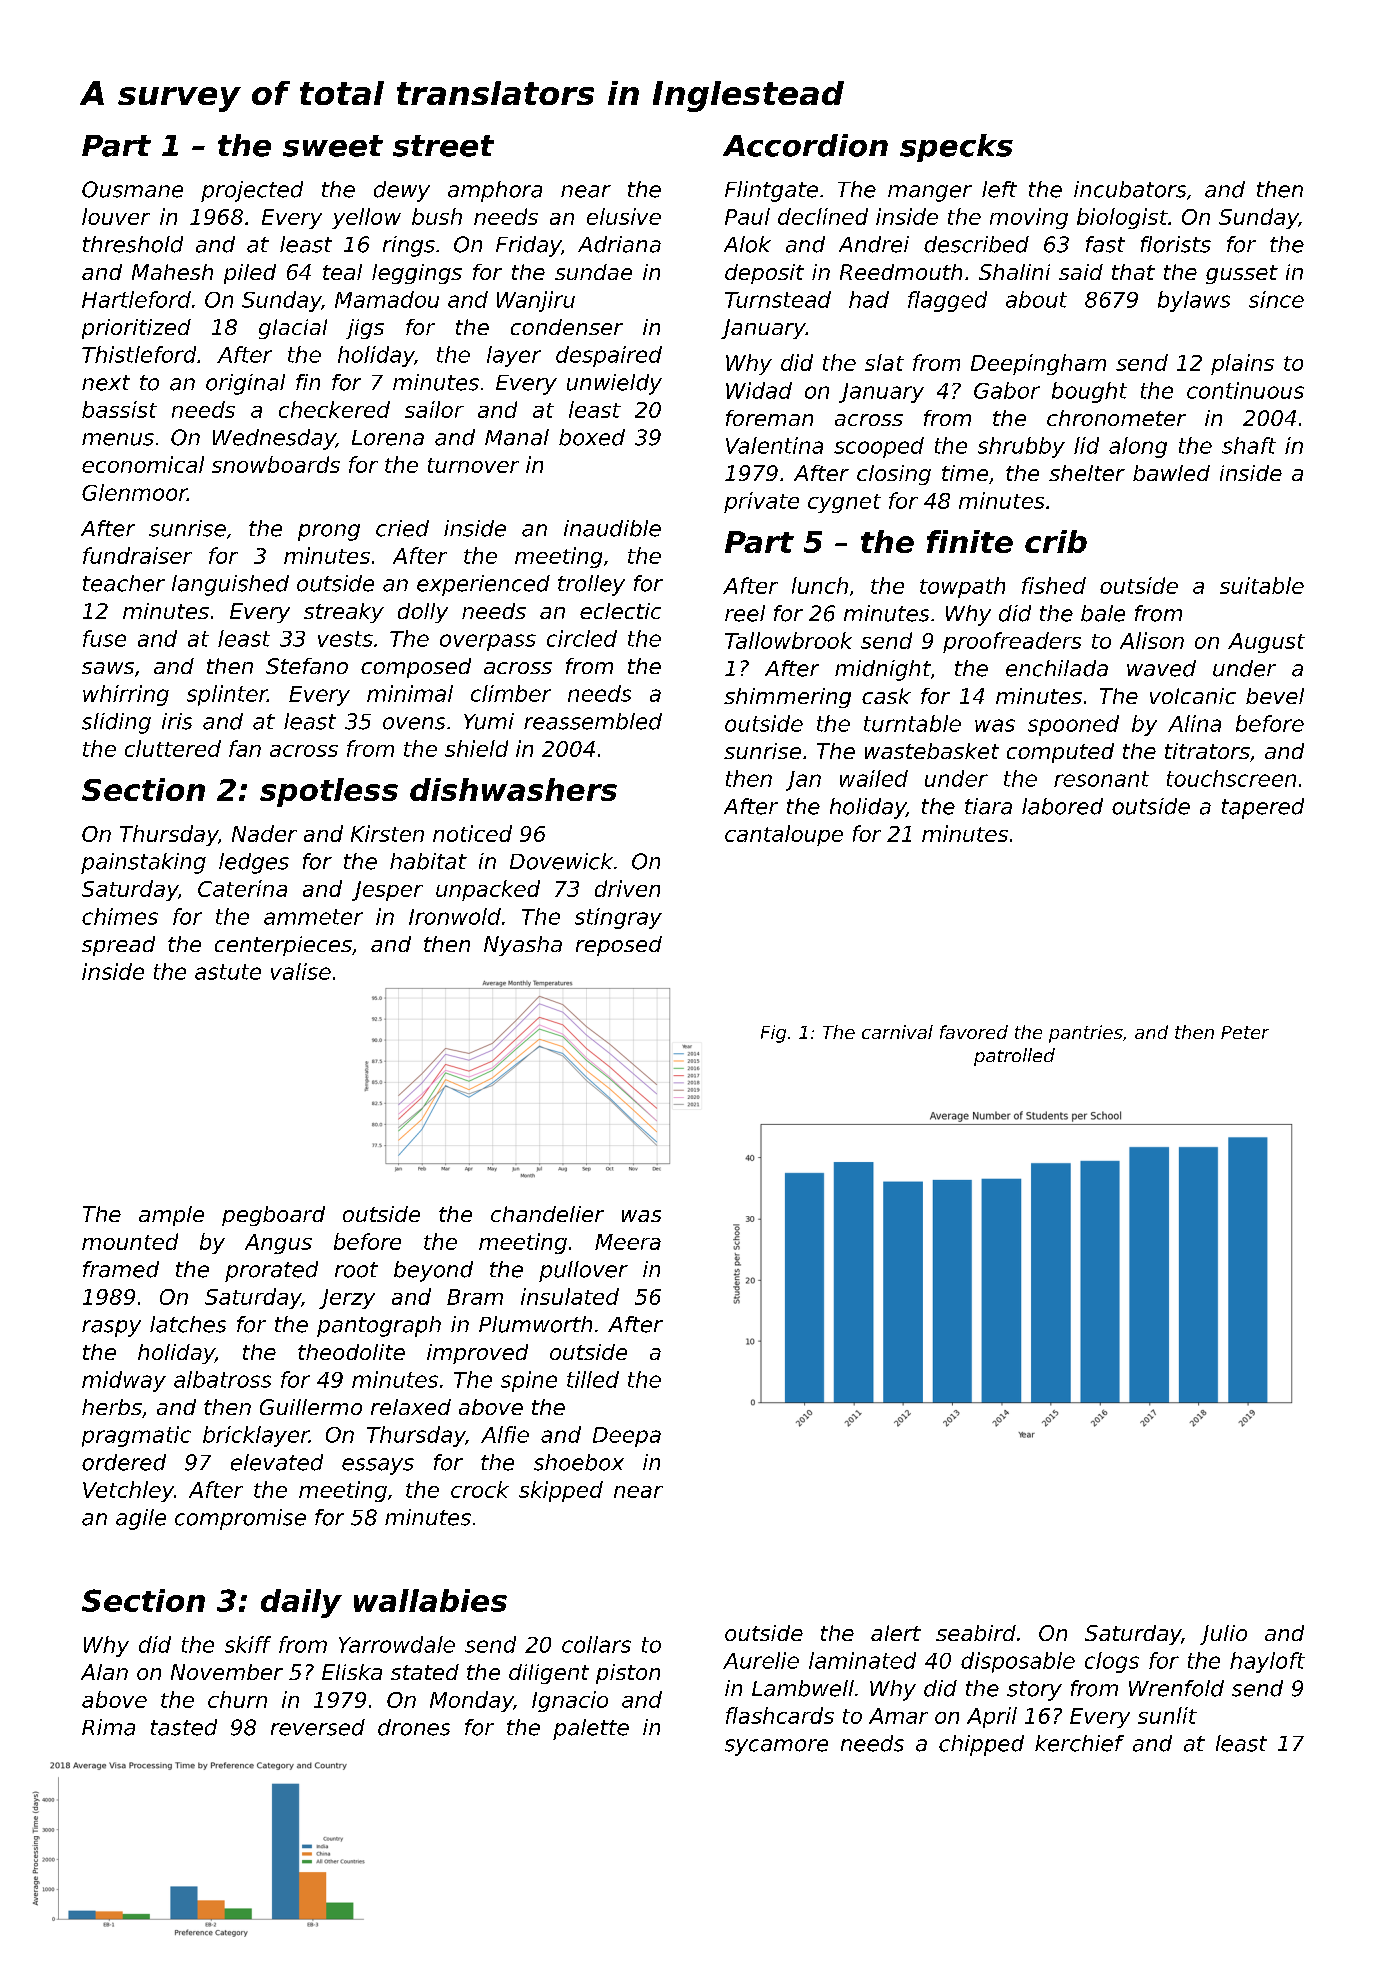  Describe the element at coordinates (333, 146) in the document. I see `sweet` at that location.
